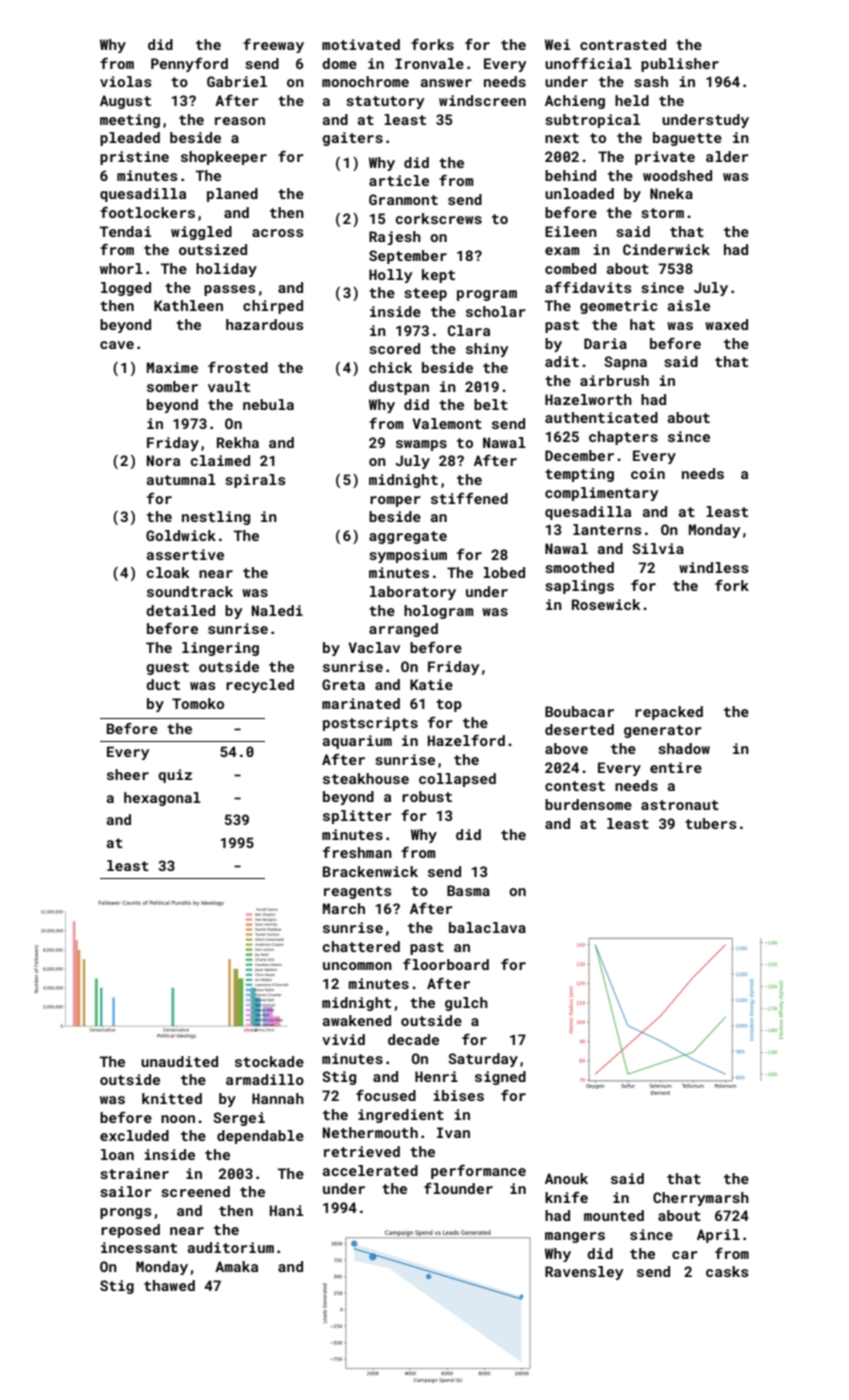  I want to click on somber, so click(172, 386).
